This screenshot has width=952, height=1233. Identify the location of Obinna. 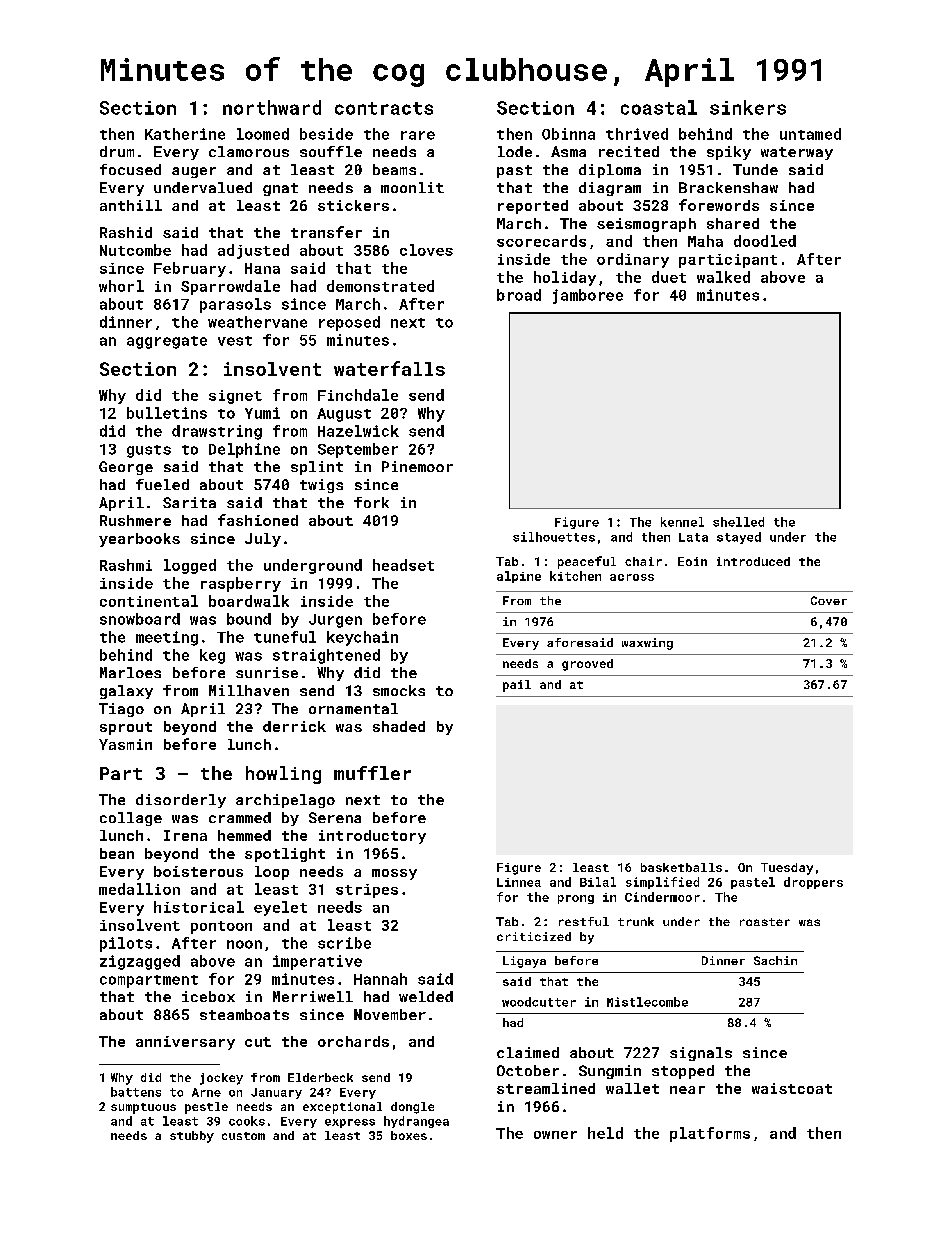
(568, 134).
